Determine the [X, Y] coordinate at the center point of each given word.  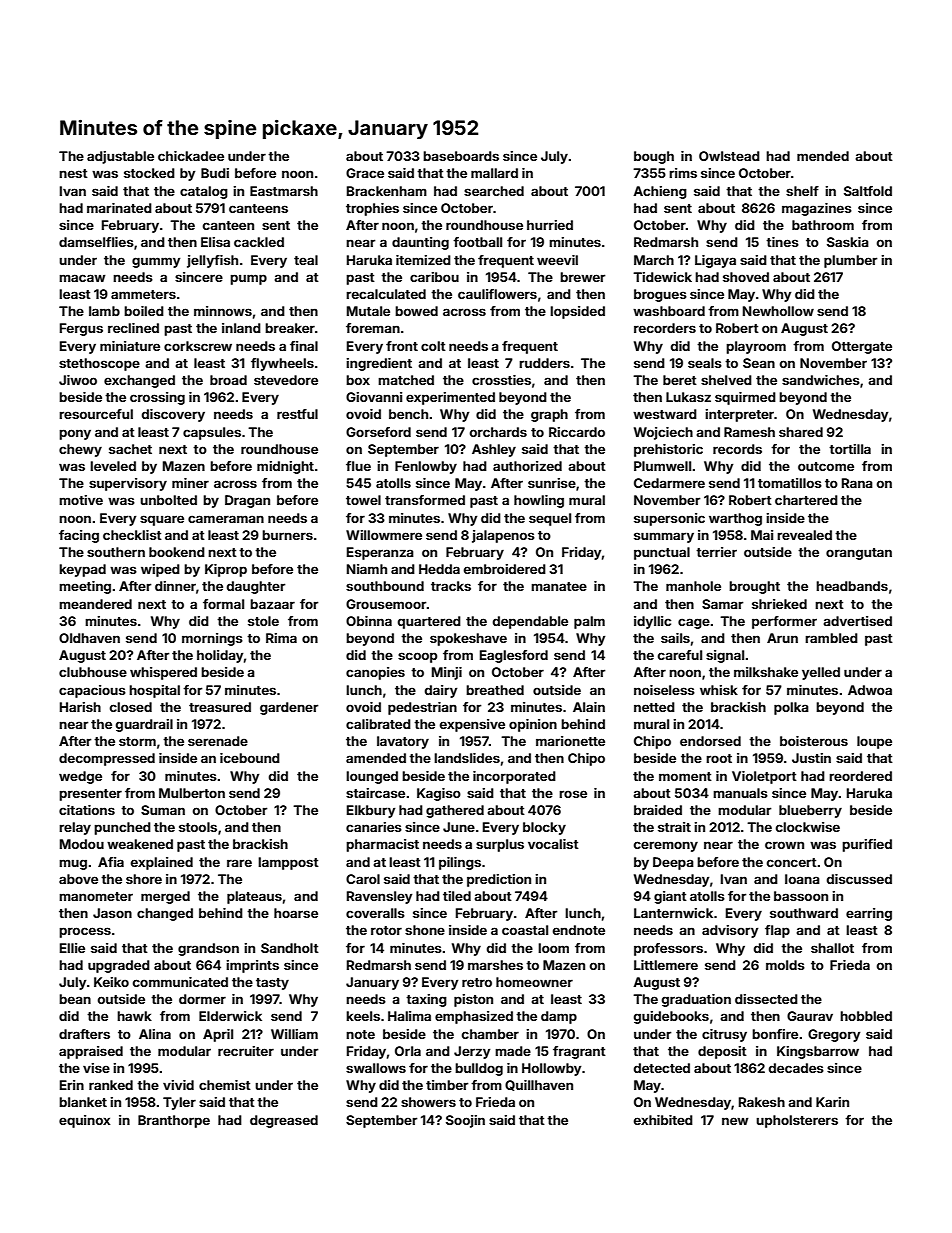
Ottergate [862, 347]
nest [73, 173]
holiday [220, 656]
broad [228, 380]
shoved [746, 277]
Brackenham [387, 191]
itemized [423, 260]
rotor [386, 930]
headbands [852, 586]
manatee [559, 586]
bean [75, 999]
